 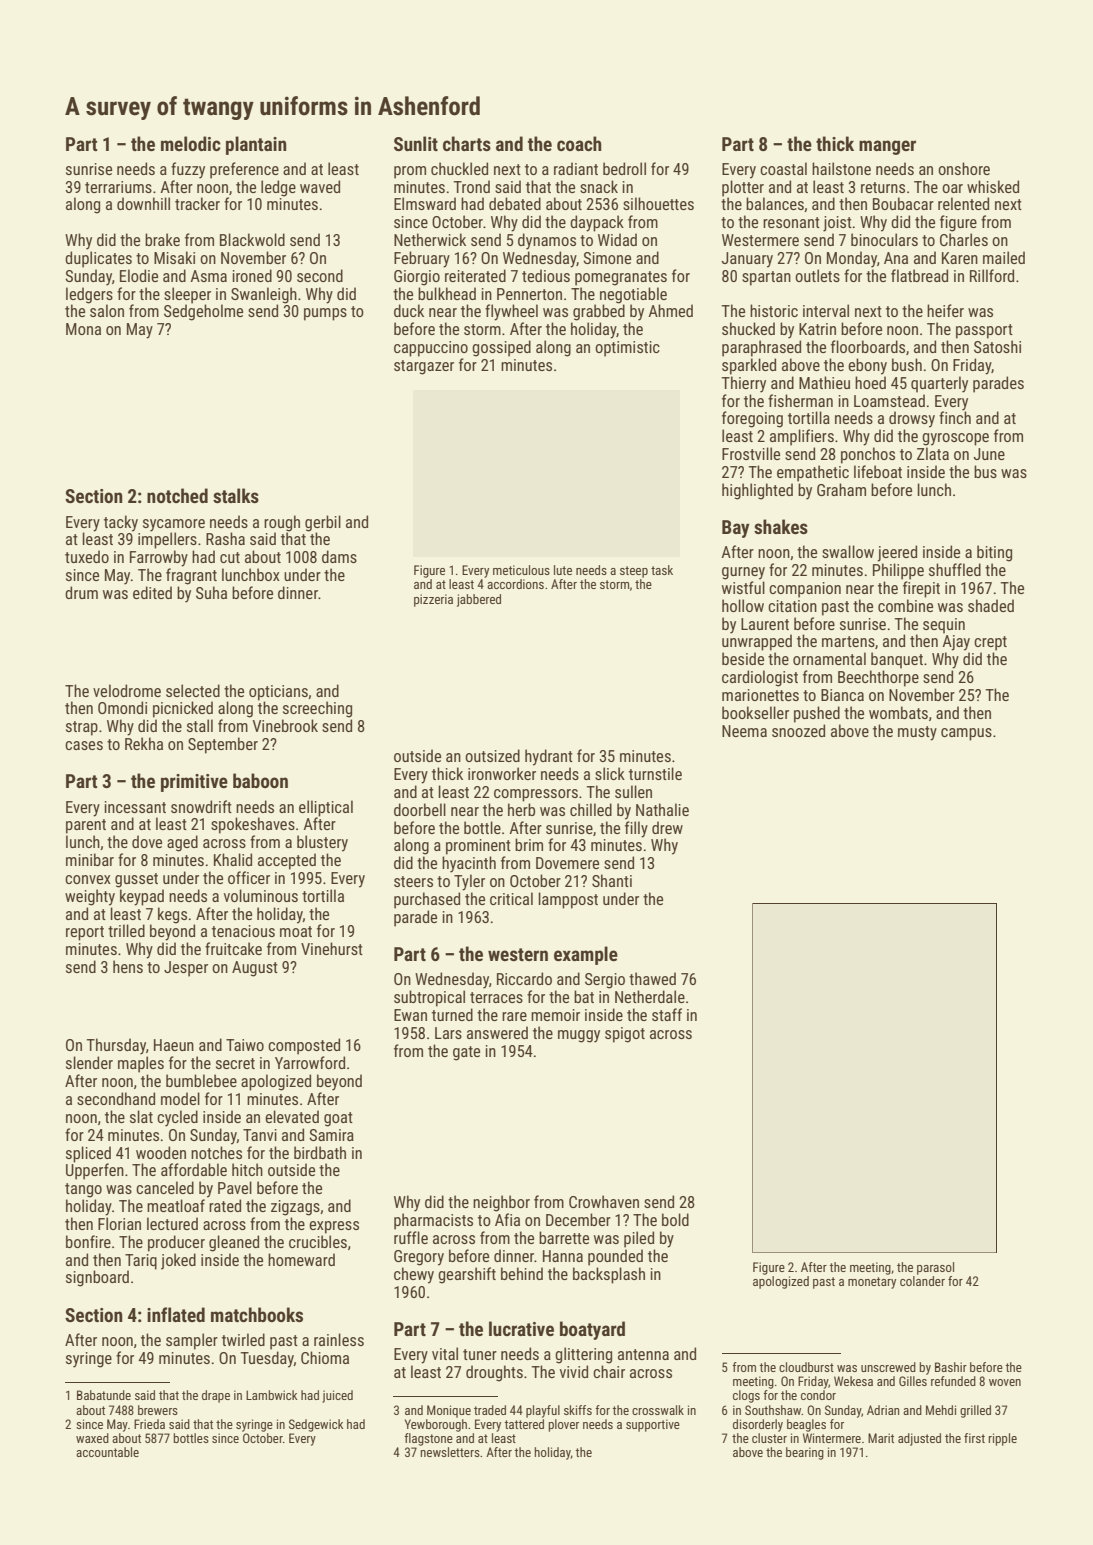 What do you see at coordinates (86, 826) in the screenshot?
I see `parent` at bounding box center [86, 826].
